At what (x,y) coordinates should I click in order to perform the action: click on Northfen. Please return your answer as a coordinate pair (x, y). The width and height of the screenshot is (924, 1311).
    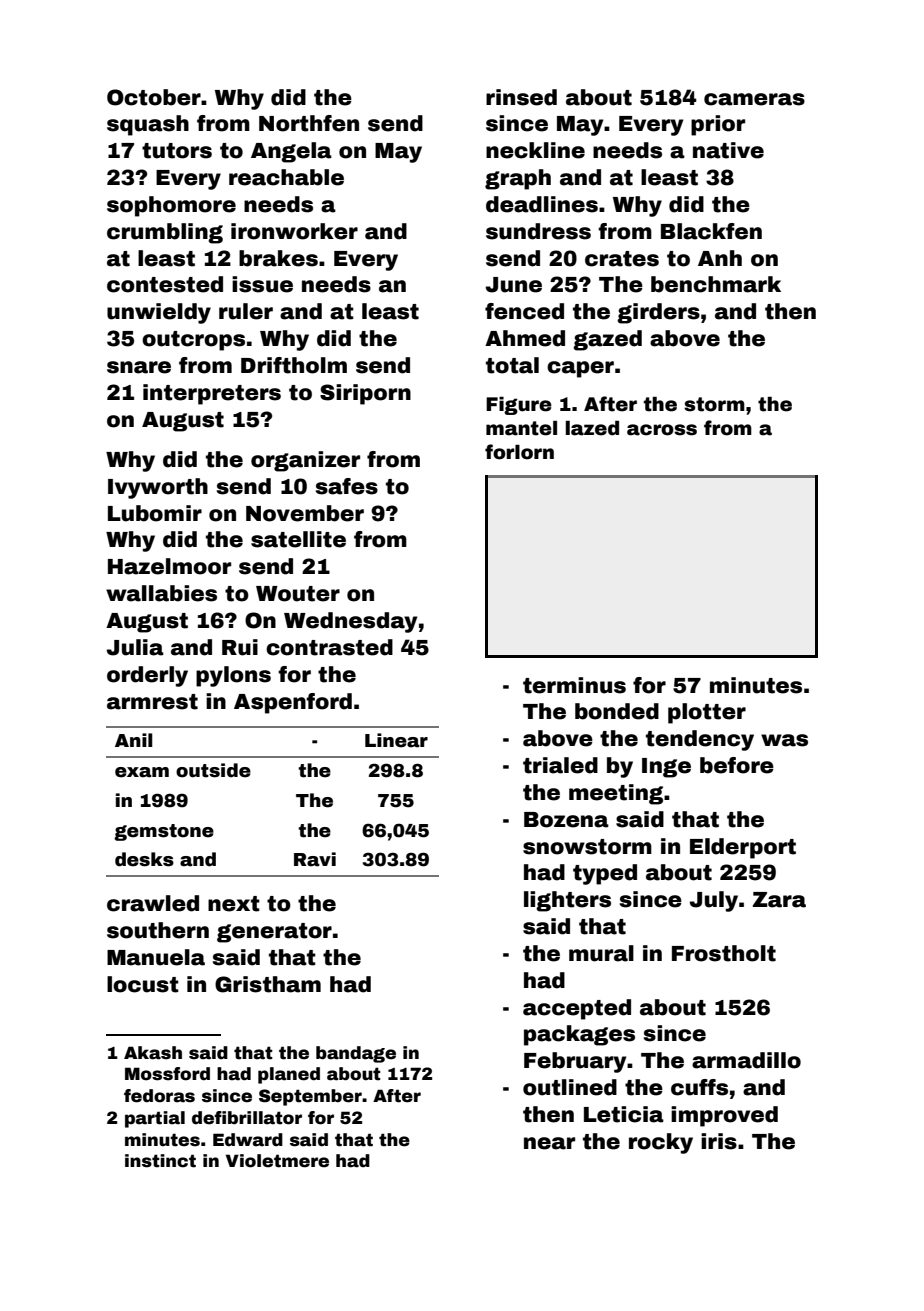
    Looking at the image, I should click on (309, 123).
